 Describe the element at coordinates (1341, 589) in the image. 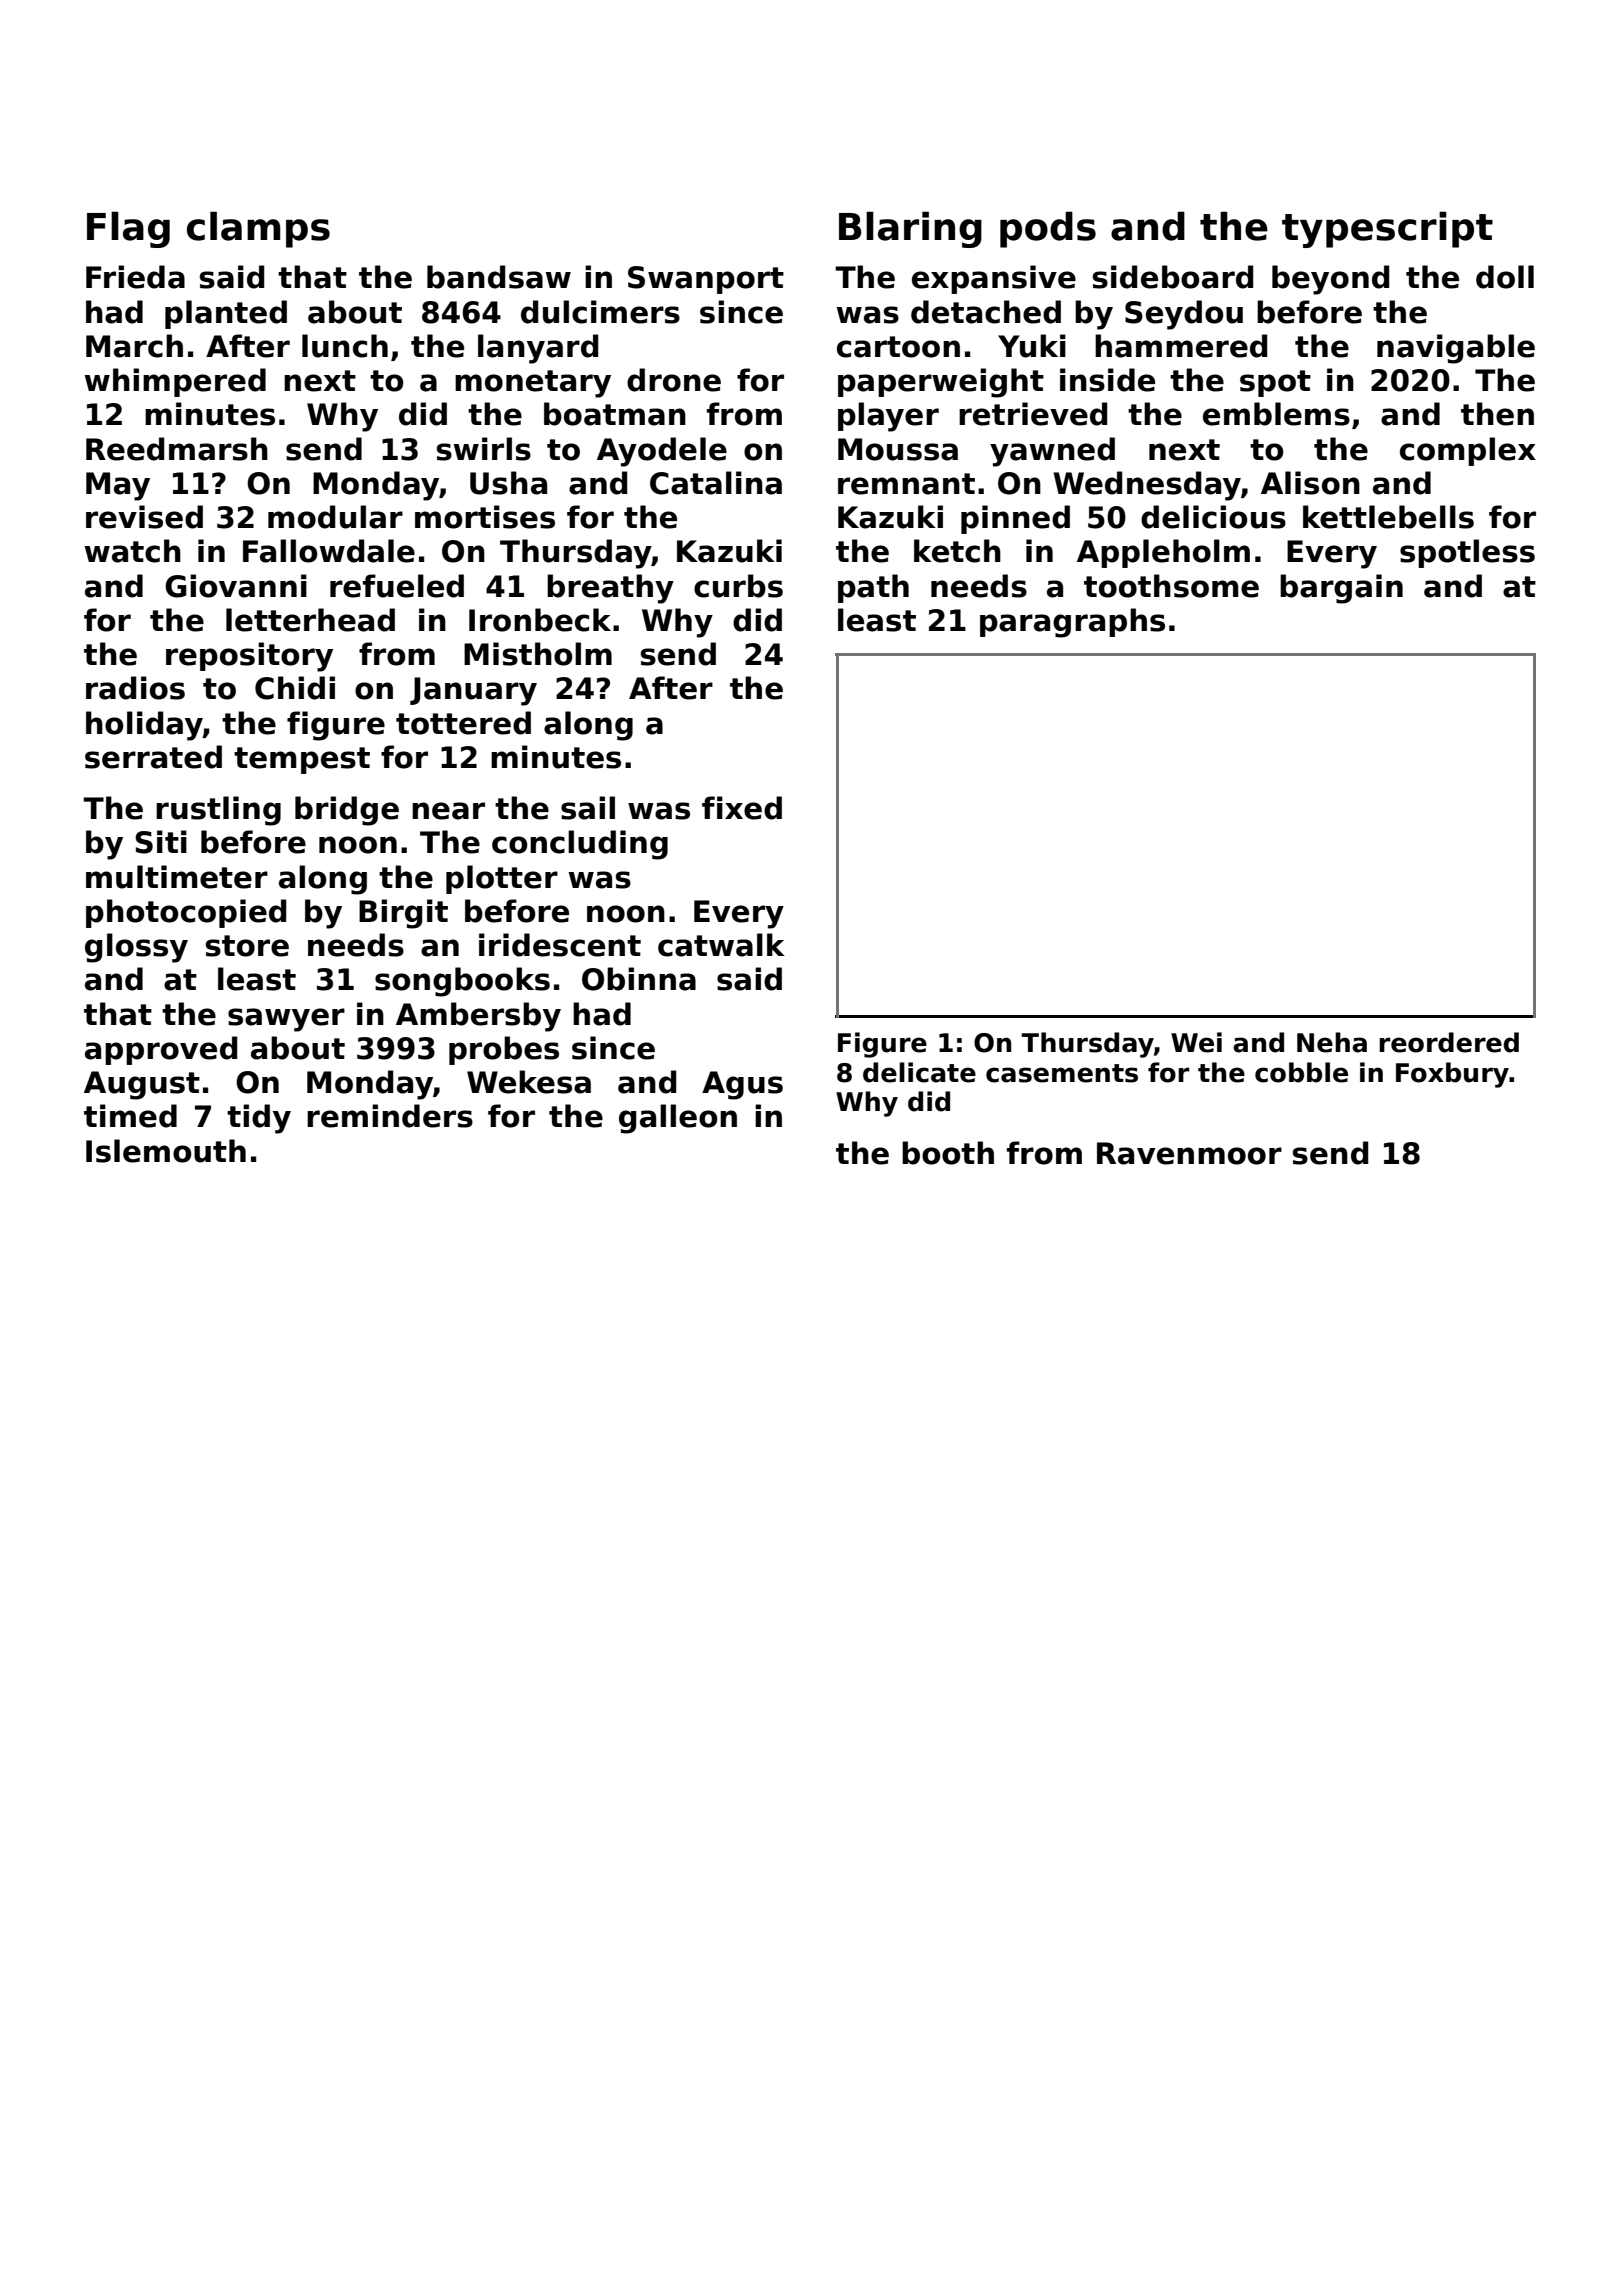

I see `bargain` at that location.
